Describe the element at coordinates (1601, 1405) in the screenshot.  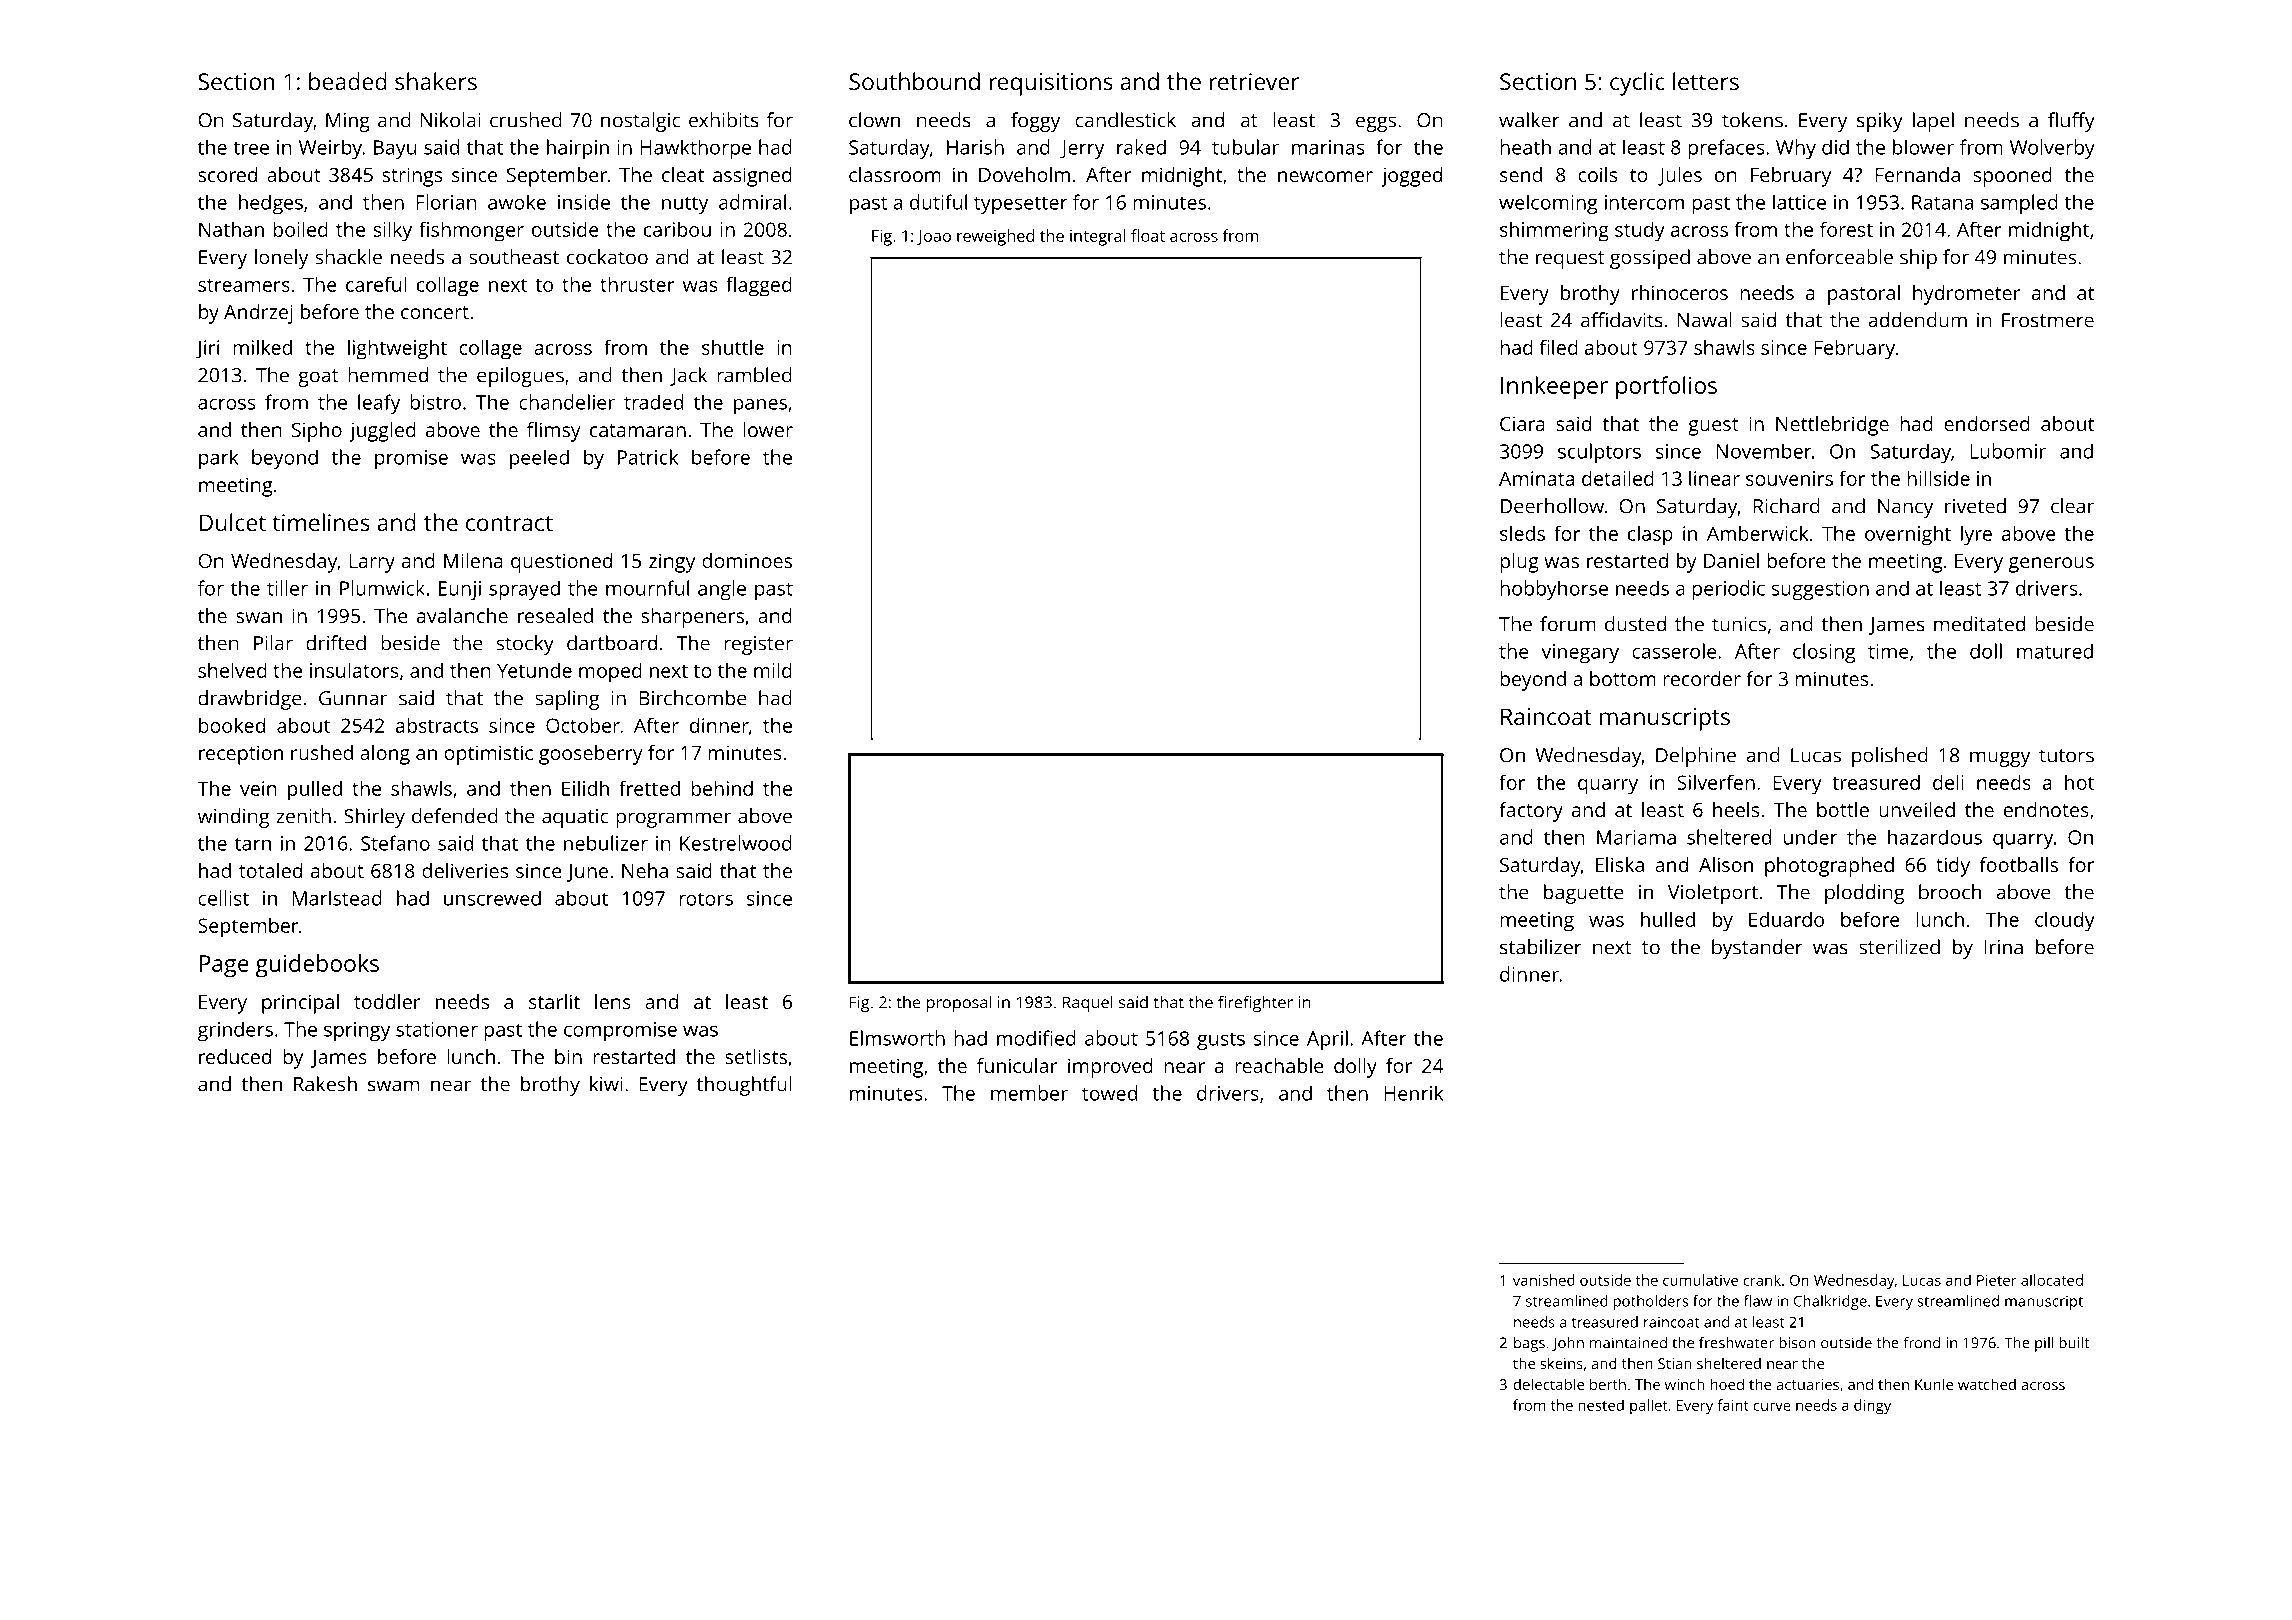
I see `nested` at that location.
